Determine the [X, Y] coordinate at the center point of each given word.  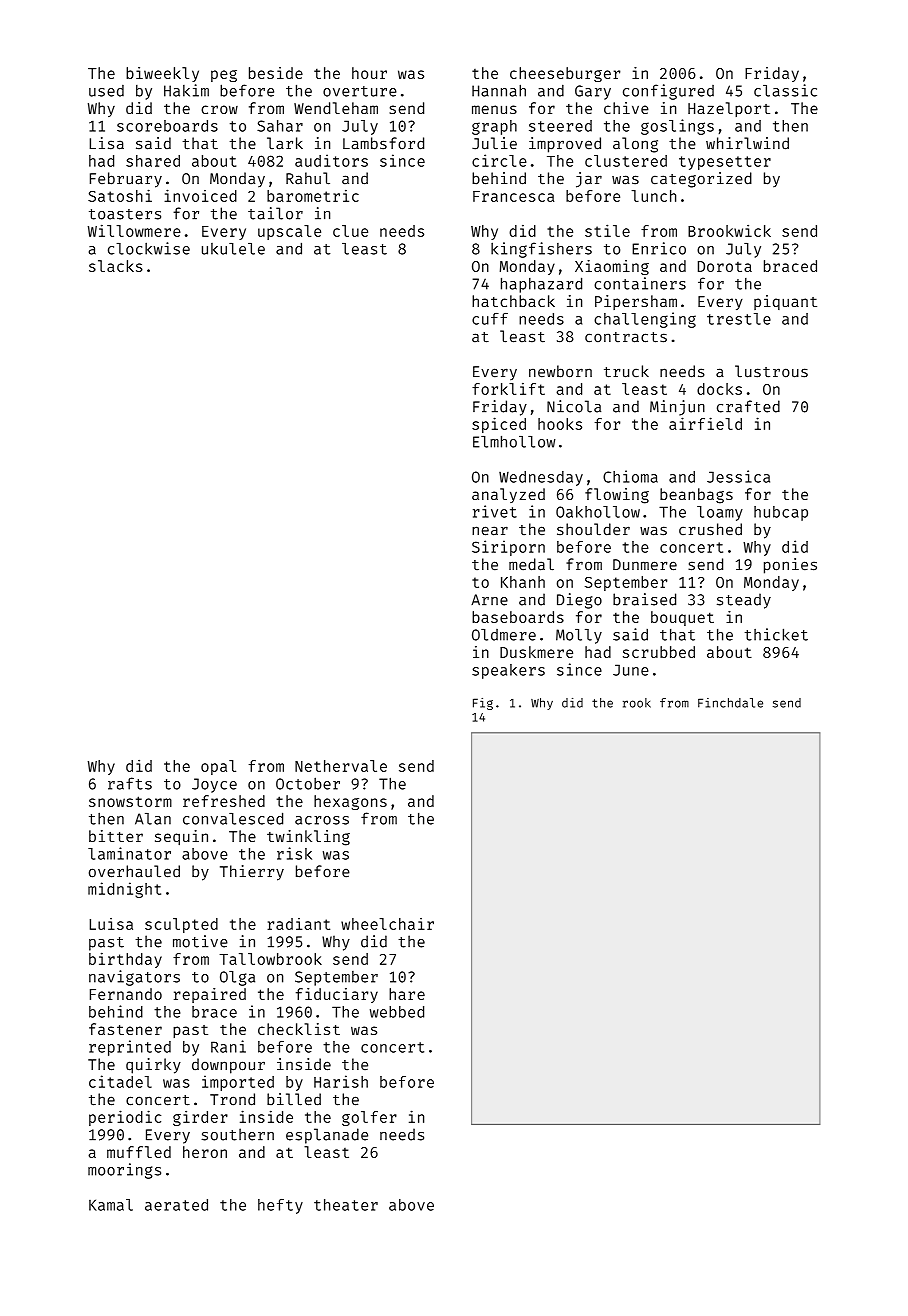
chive [626, 108]
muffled [139, 1152]
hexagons [350, 802]
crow [219, 109]
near [490, 531]
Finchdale [730, 703]
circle [499, 160]
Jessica [738, 476]
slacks [116, 266]
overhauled [134, 871]
